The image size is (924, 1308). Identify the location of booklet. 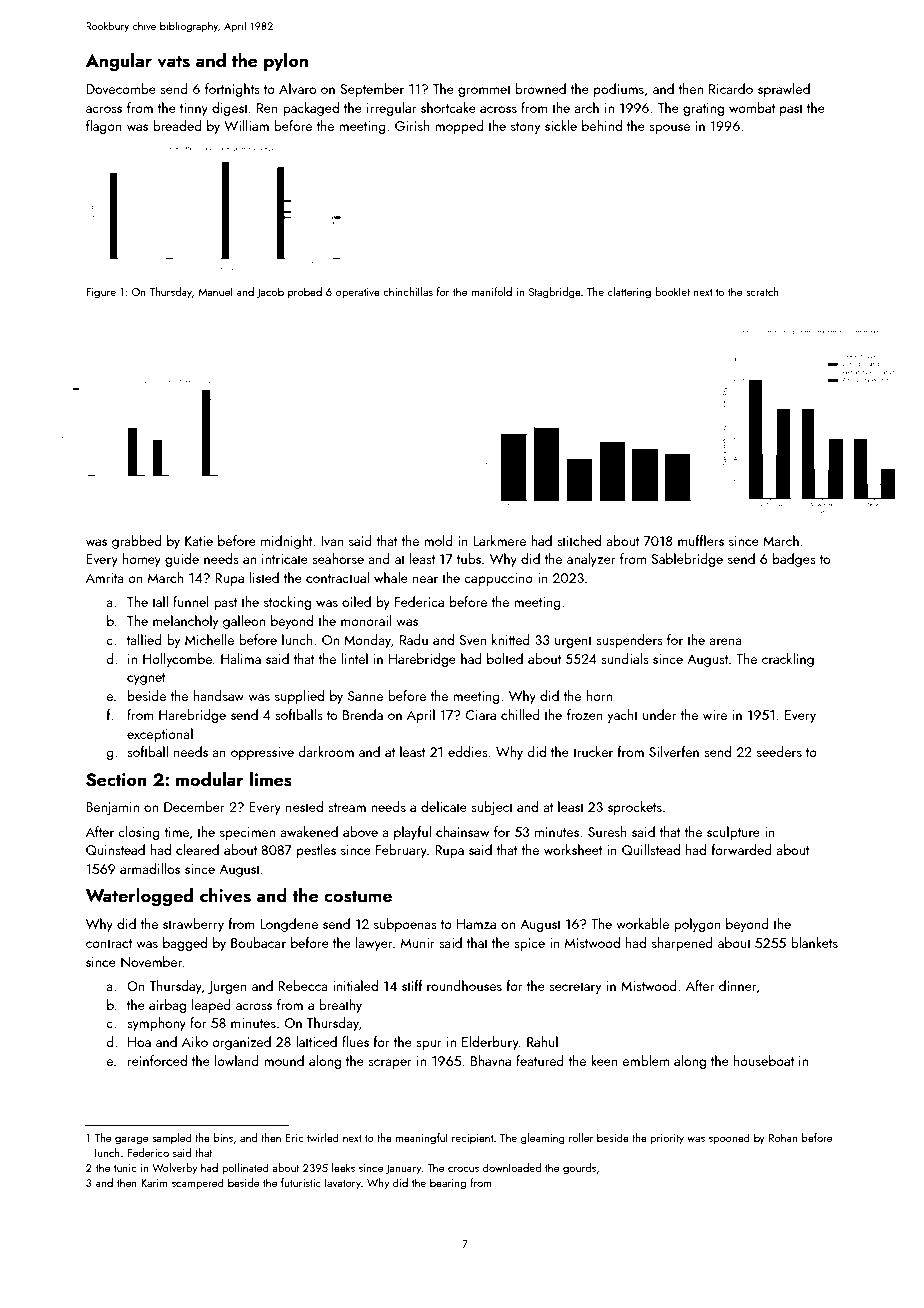
(672, 291).
